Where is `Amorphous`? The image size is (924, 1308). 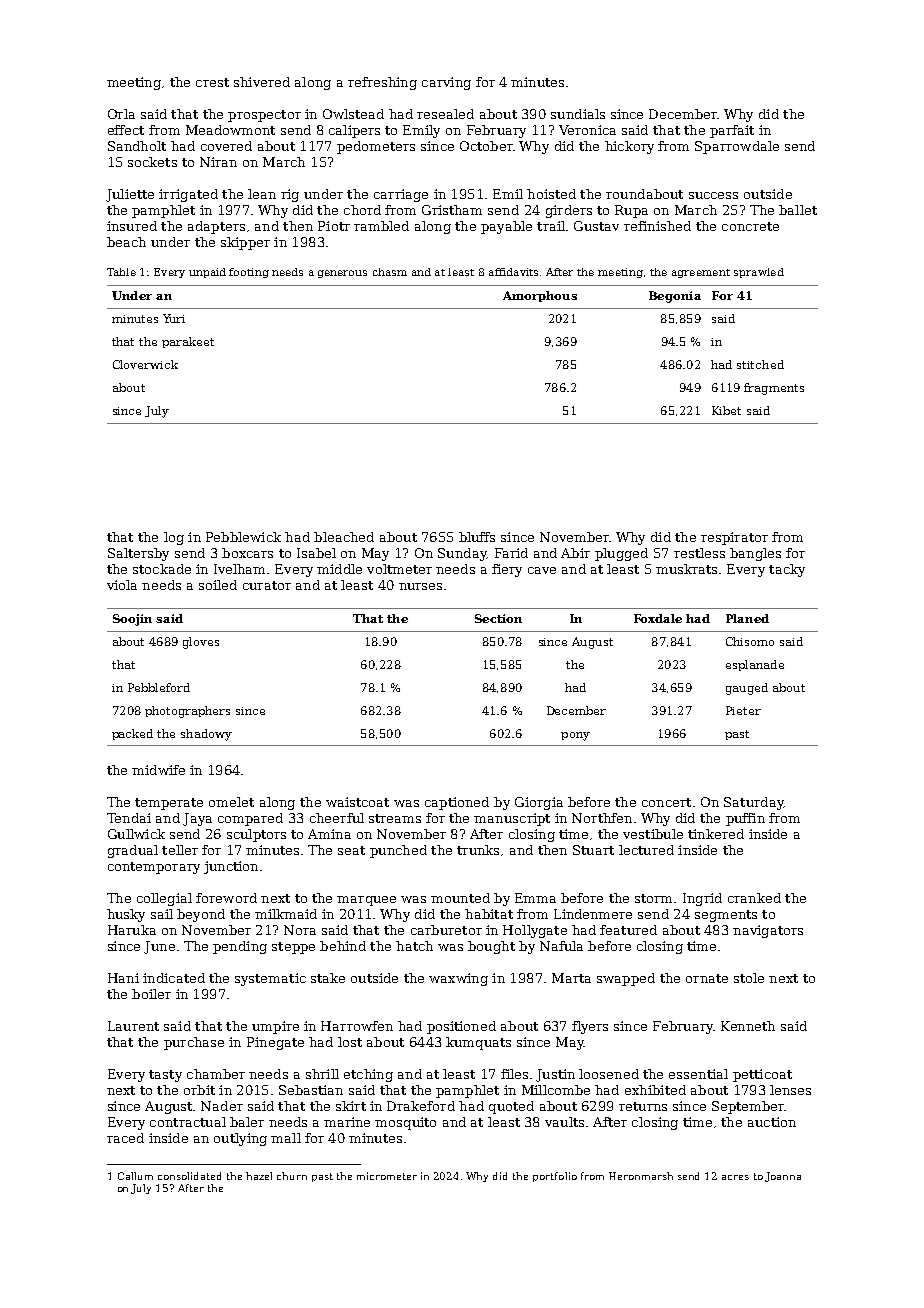
Amorphous is located at coordinates (540, 296).
